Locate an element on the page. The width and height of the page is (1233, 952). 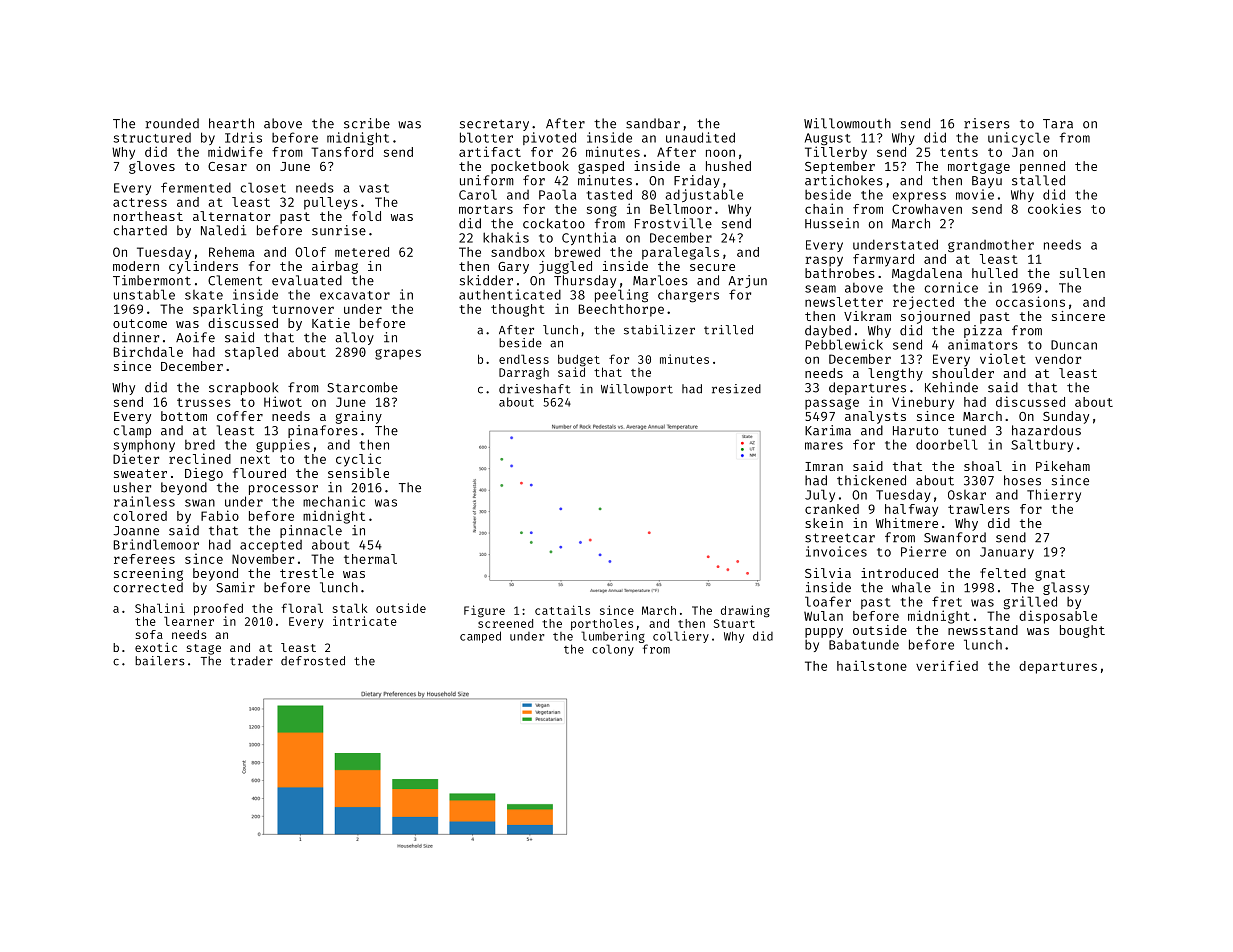
chain is located at coordinates (824, 208).
